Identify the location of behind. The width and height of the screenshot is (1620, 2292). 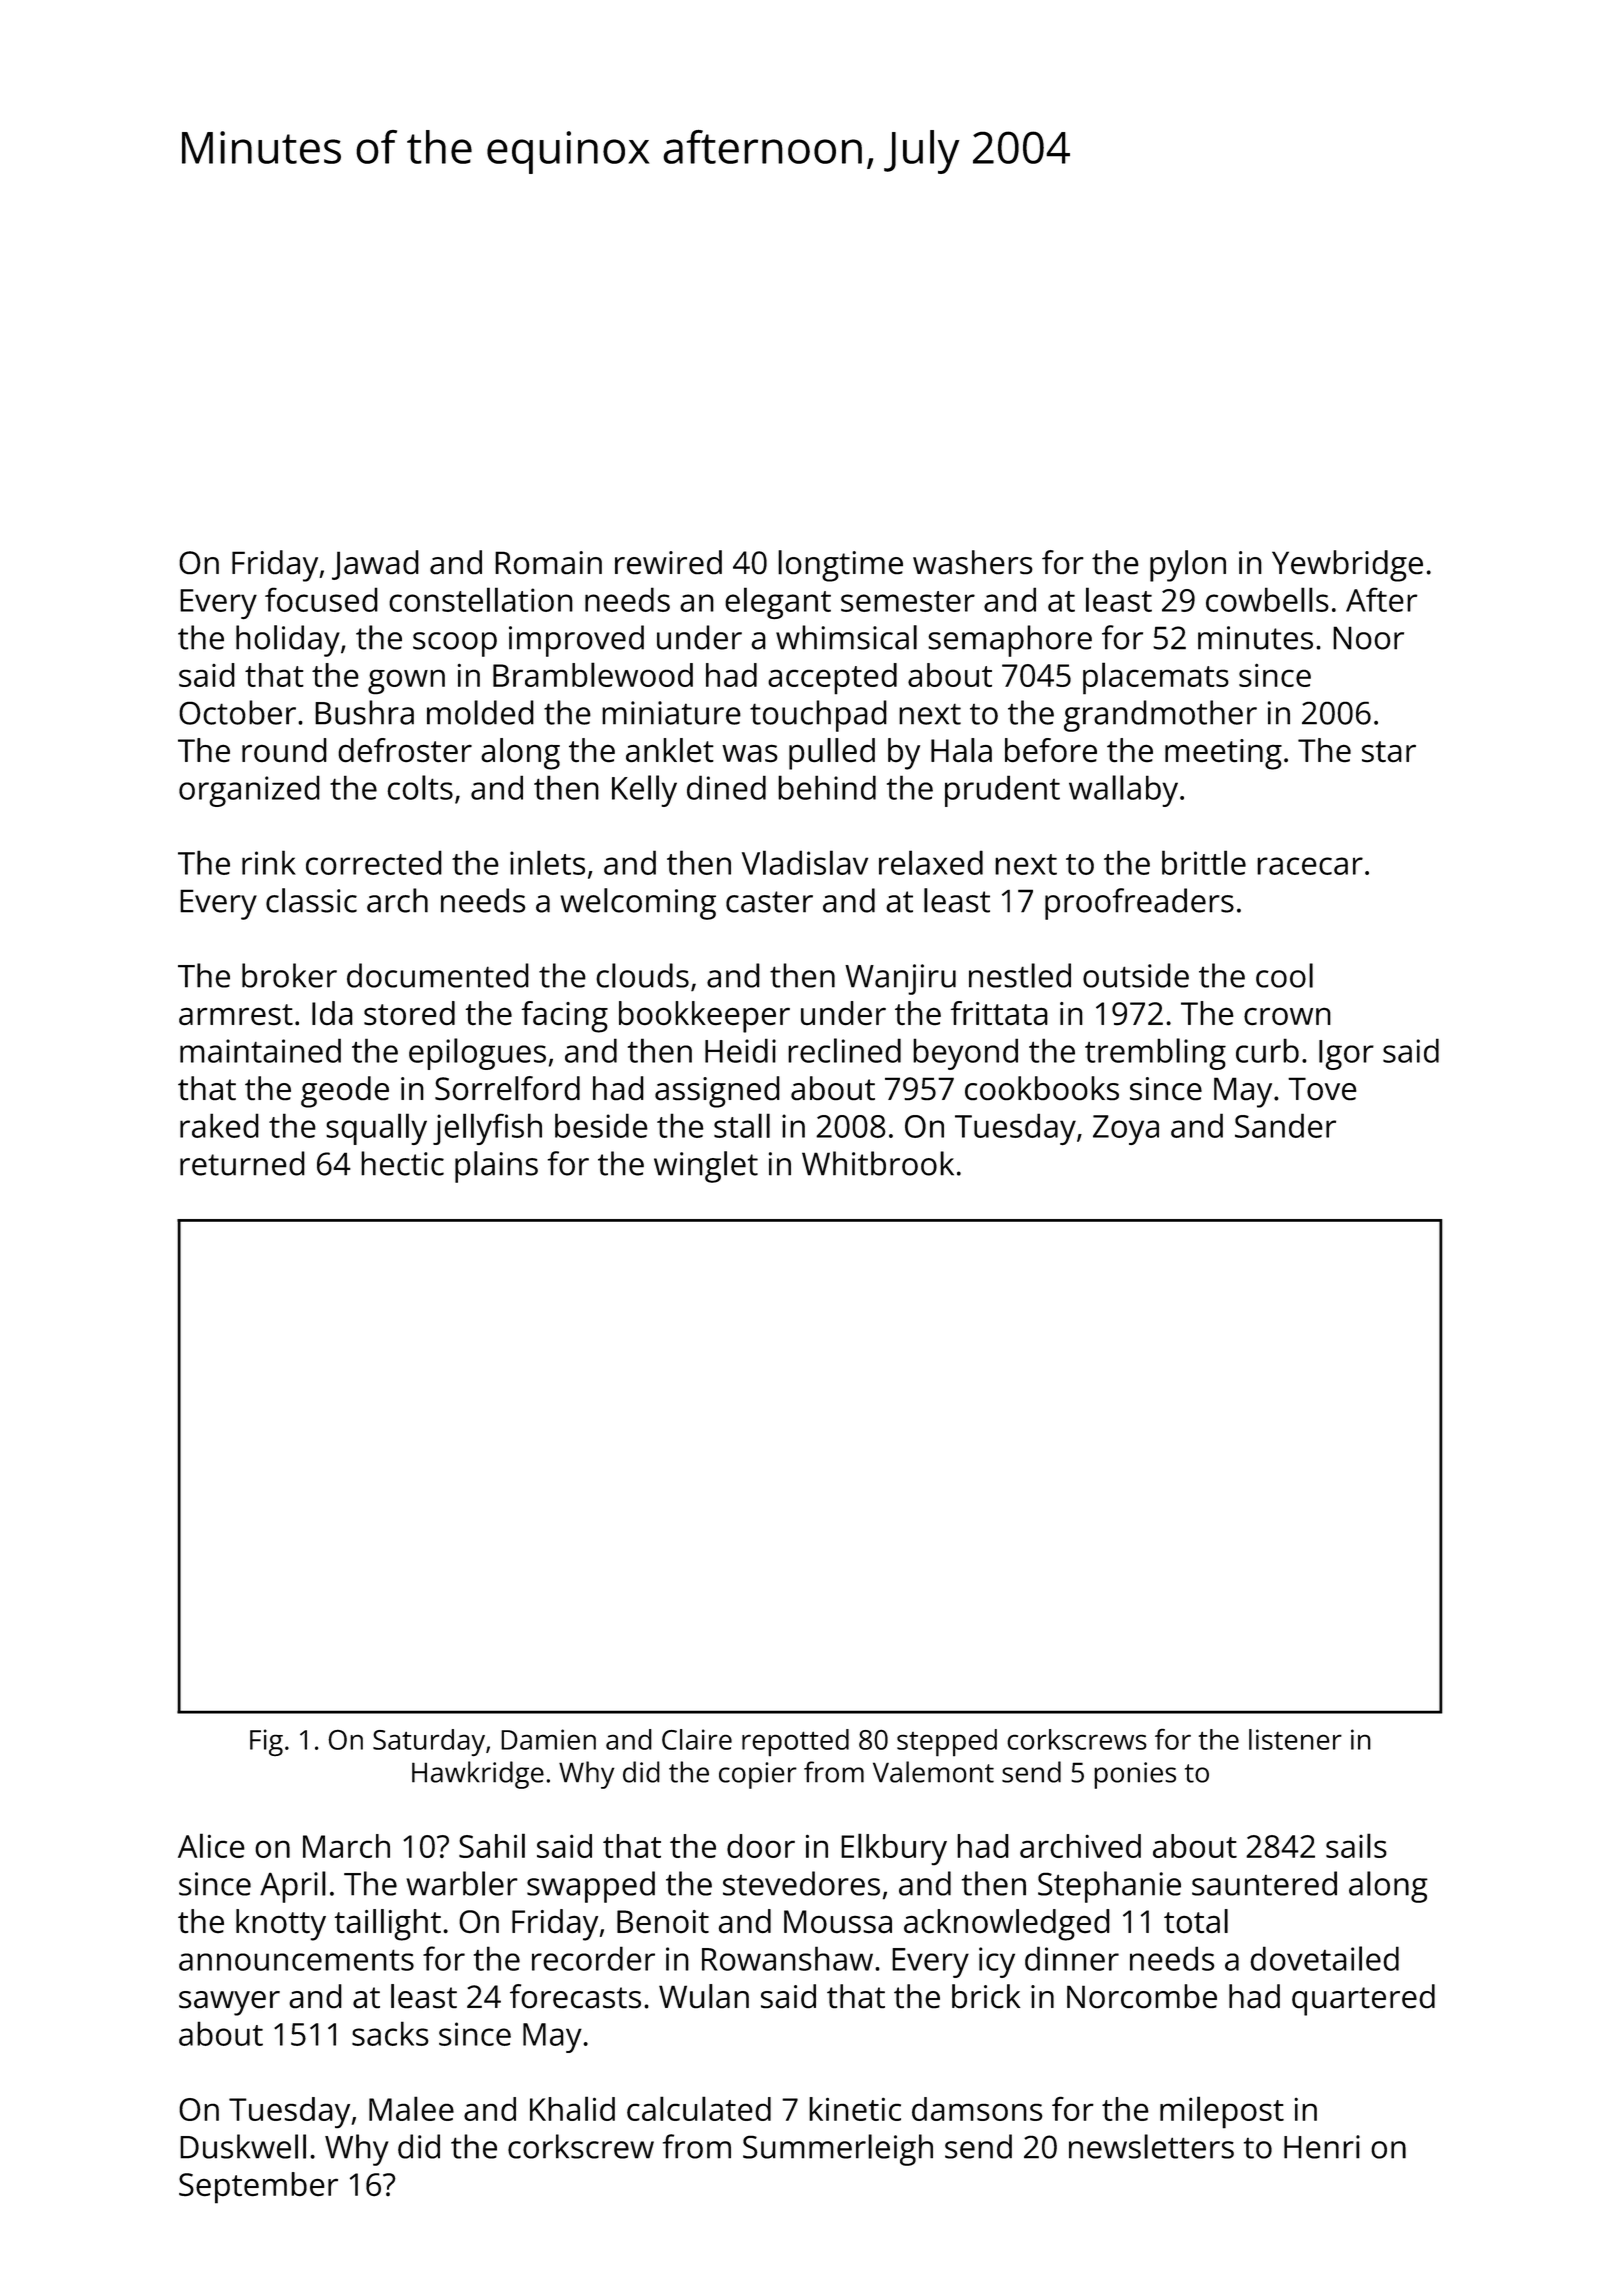
(827, 787).
